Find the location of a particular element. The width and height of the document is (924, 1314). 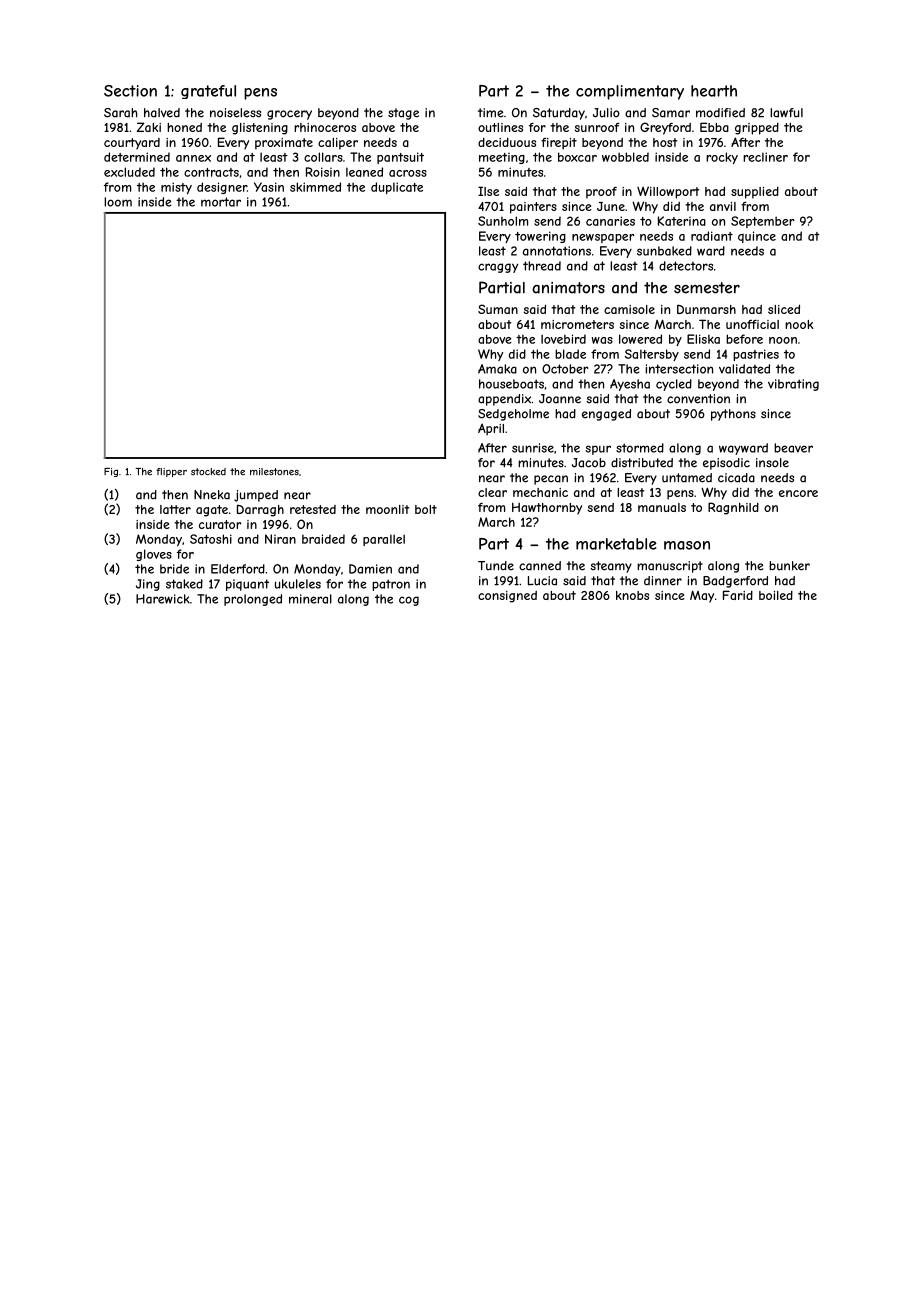

Amaka is located at coordinates (497, 369).
